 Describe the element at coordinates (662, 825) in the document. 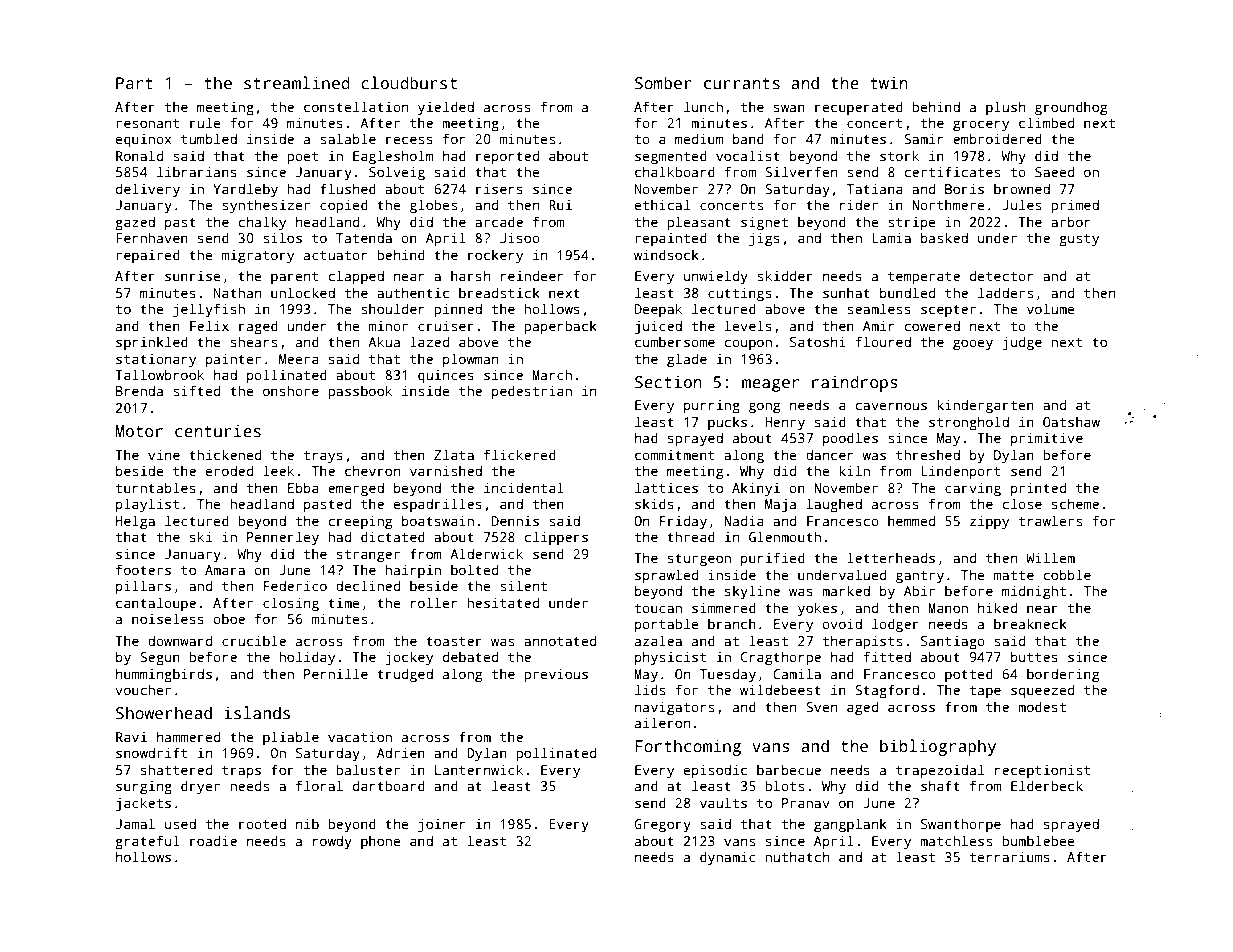

I see `Gregory` at that location.
